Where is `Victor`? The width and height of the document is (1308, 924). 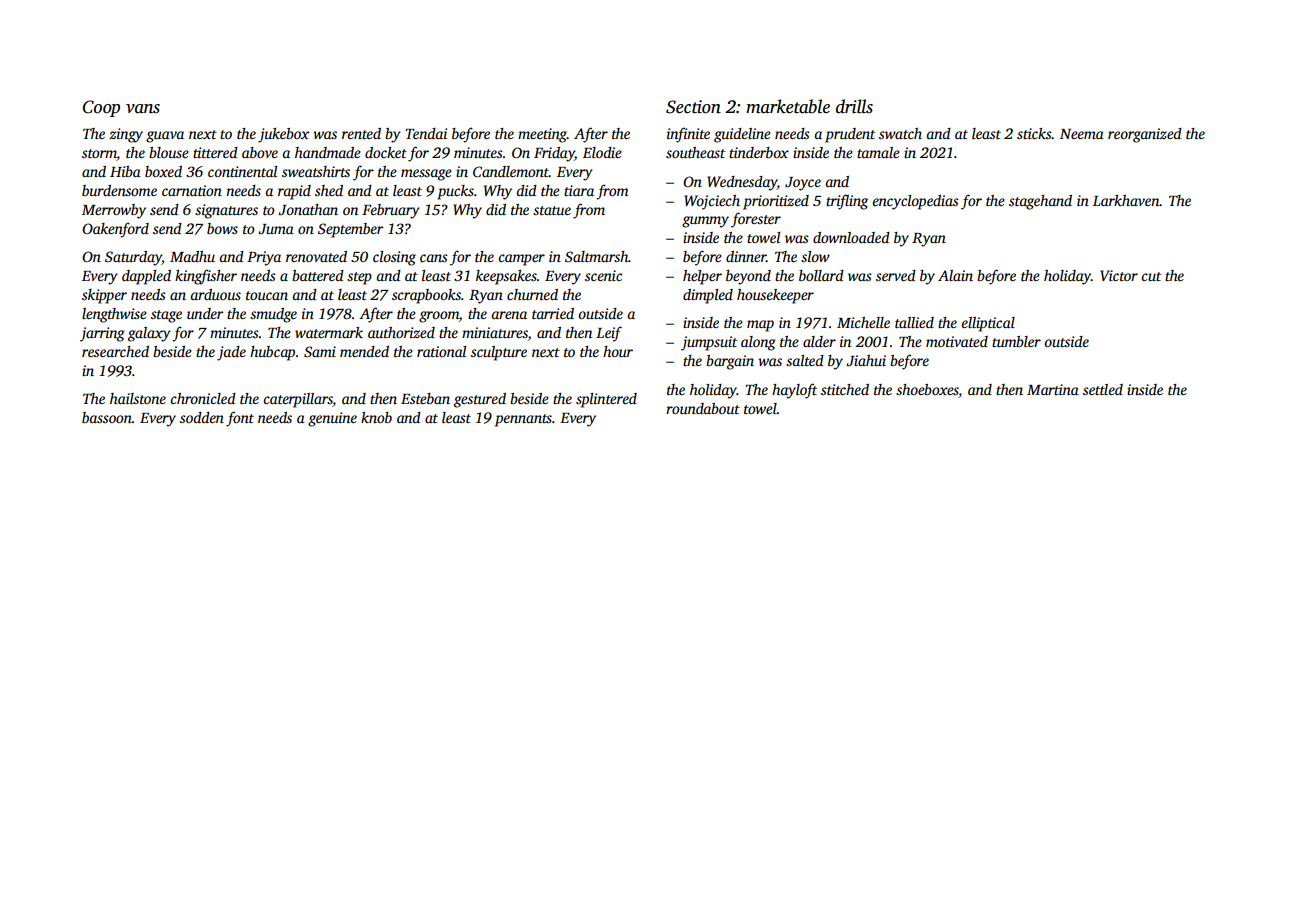
Victor is located at coordinates (1119, 275).
